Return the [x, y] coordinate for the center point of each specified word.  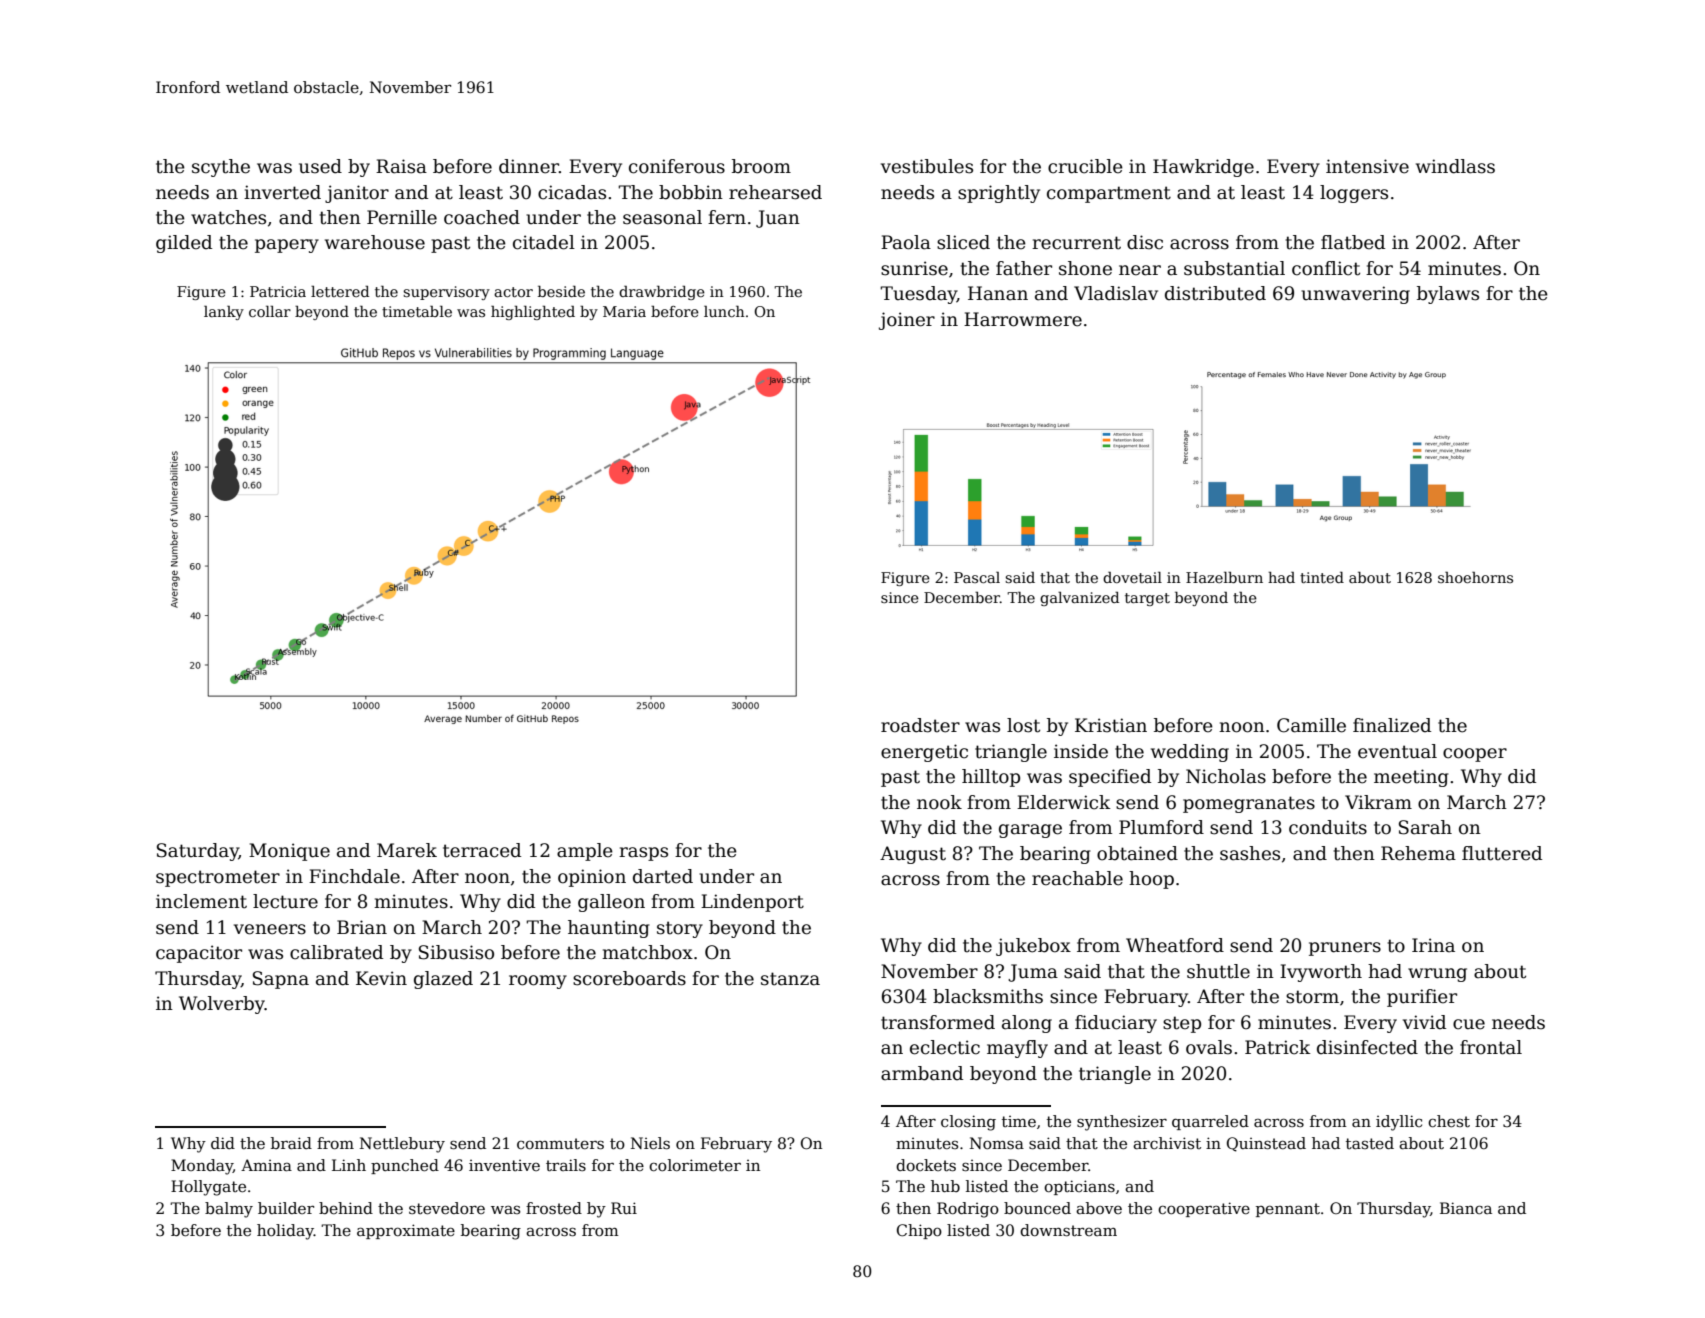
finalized [1392, 725]
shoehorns [1475, 577]
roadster [920, 725]
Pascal [977, 577]
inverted [282, 192]
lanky [224, 312]
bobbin [691, 192]
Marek [407, 850]
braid [291, 1143]
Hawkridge [1203, 168]
